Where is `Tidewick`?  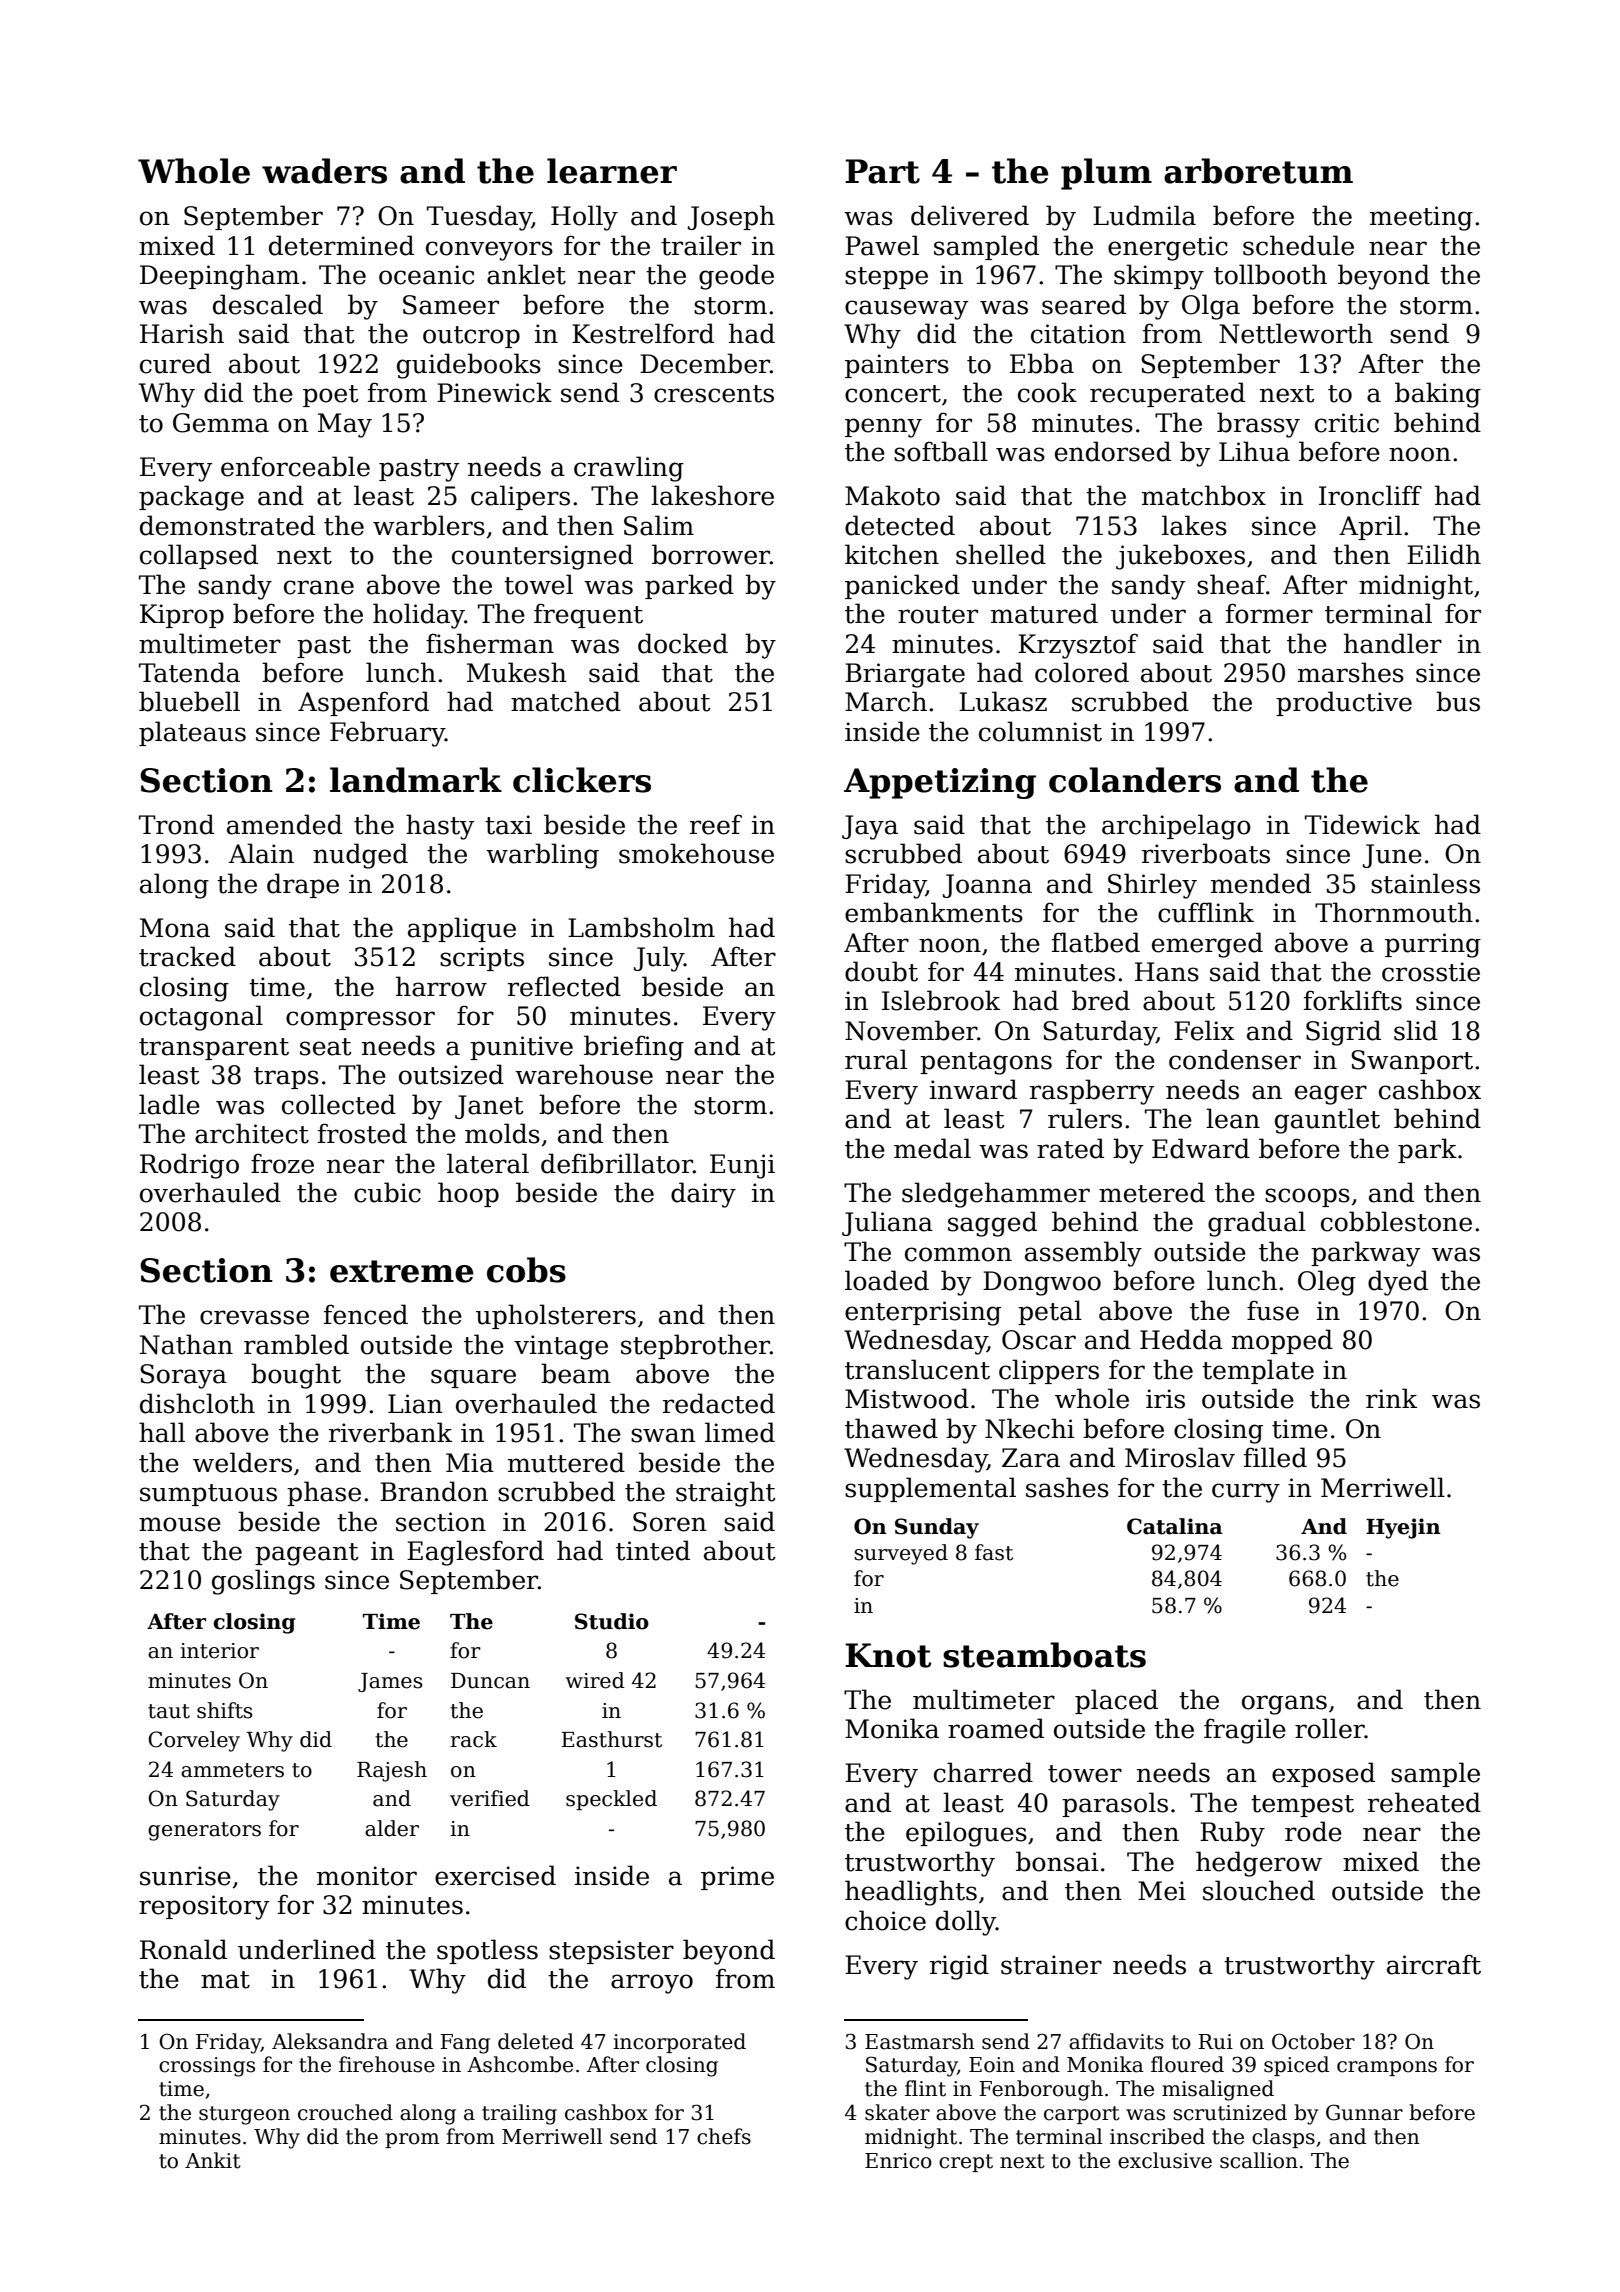
Tidewick is located at coordinates (1362, 824).
